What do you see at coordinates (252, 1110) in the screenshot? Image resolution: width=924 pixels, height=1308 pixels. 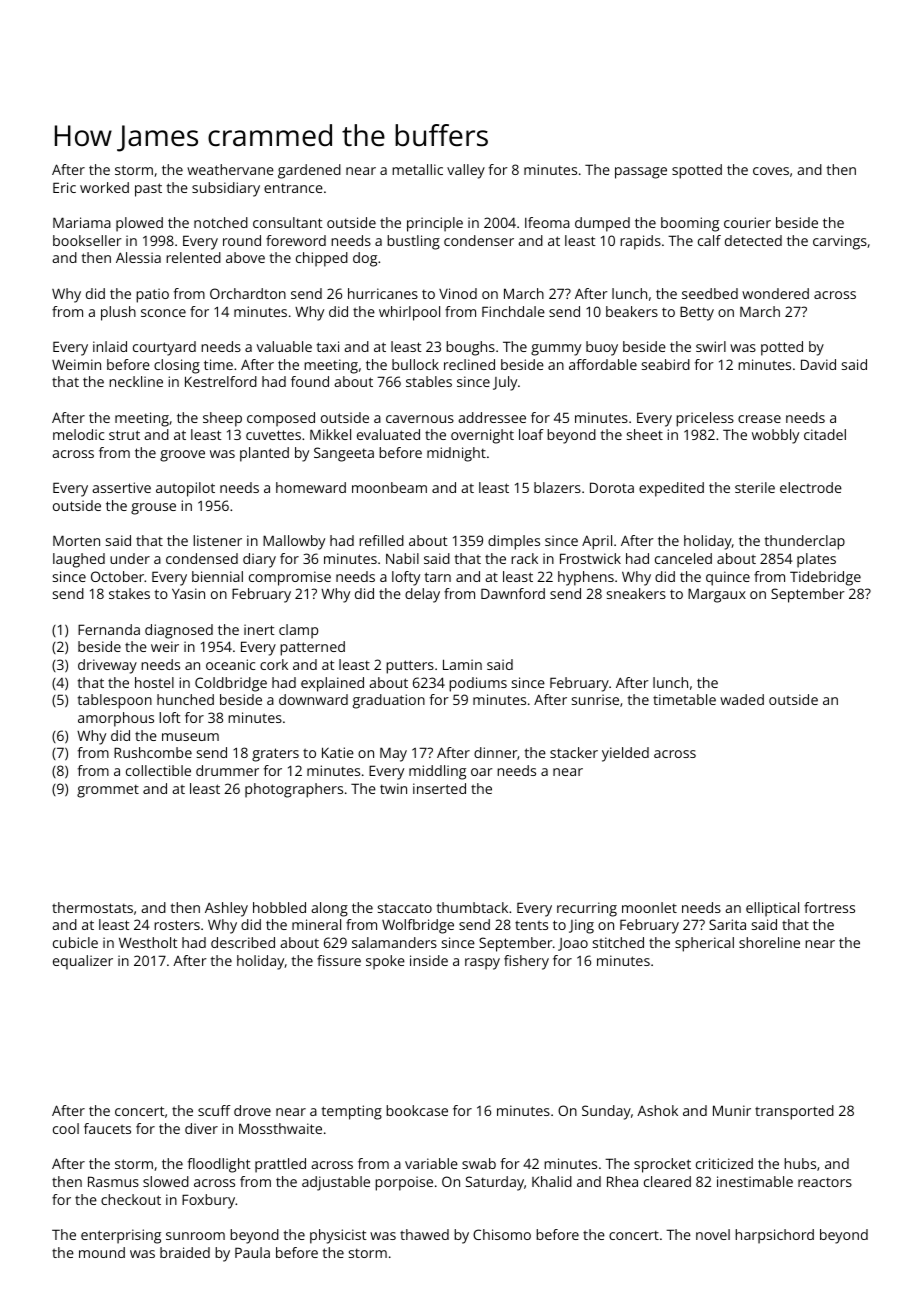 I see `drove` at bounding box center [252, 1110].
